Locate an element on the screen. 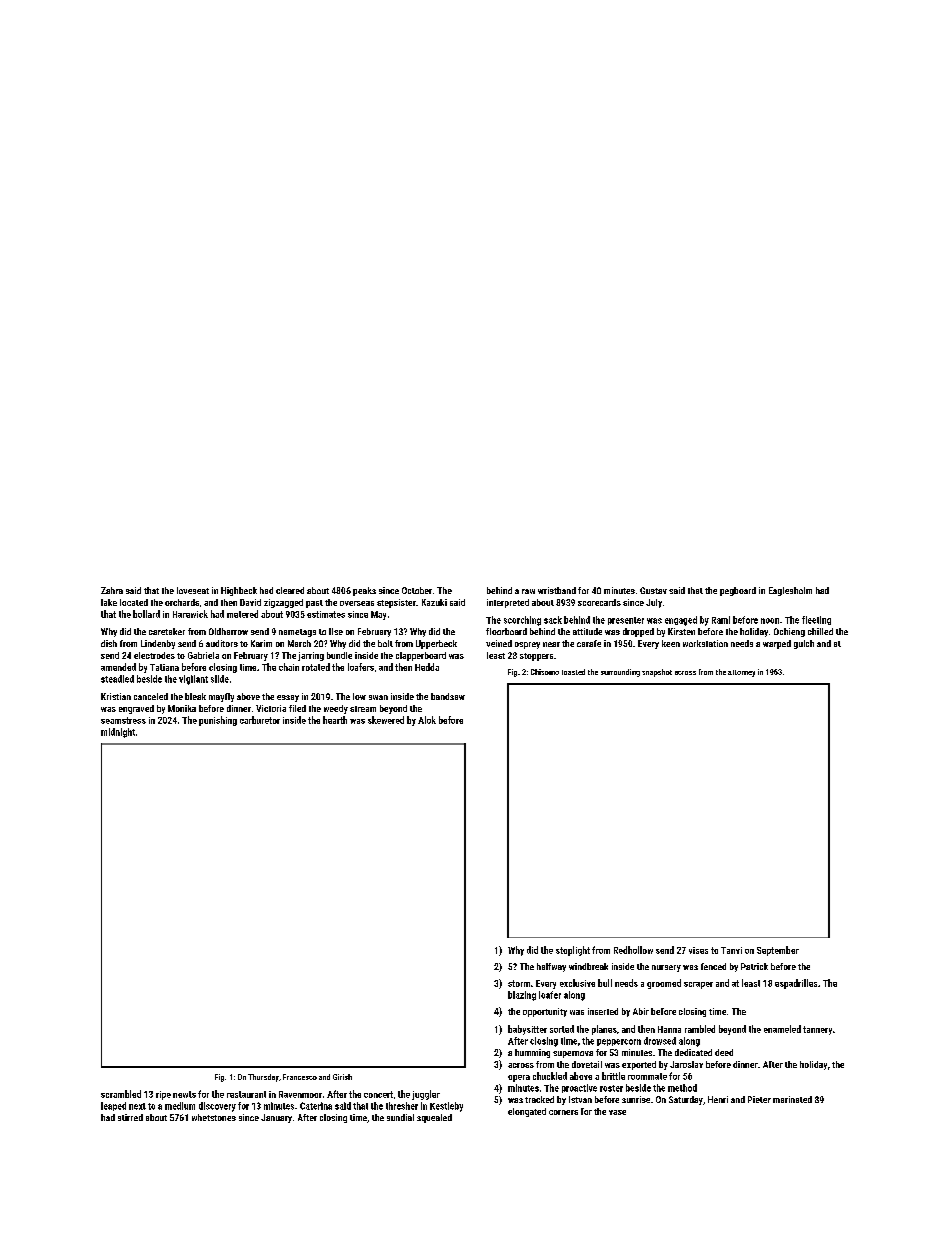 This screenshot has width=952, height=1233. chuckled is located at coordinates (550, 1076).
